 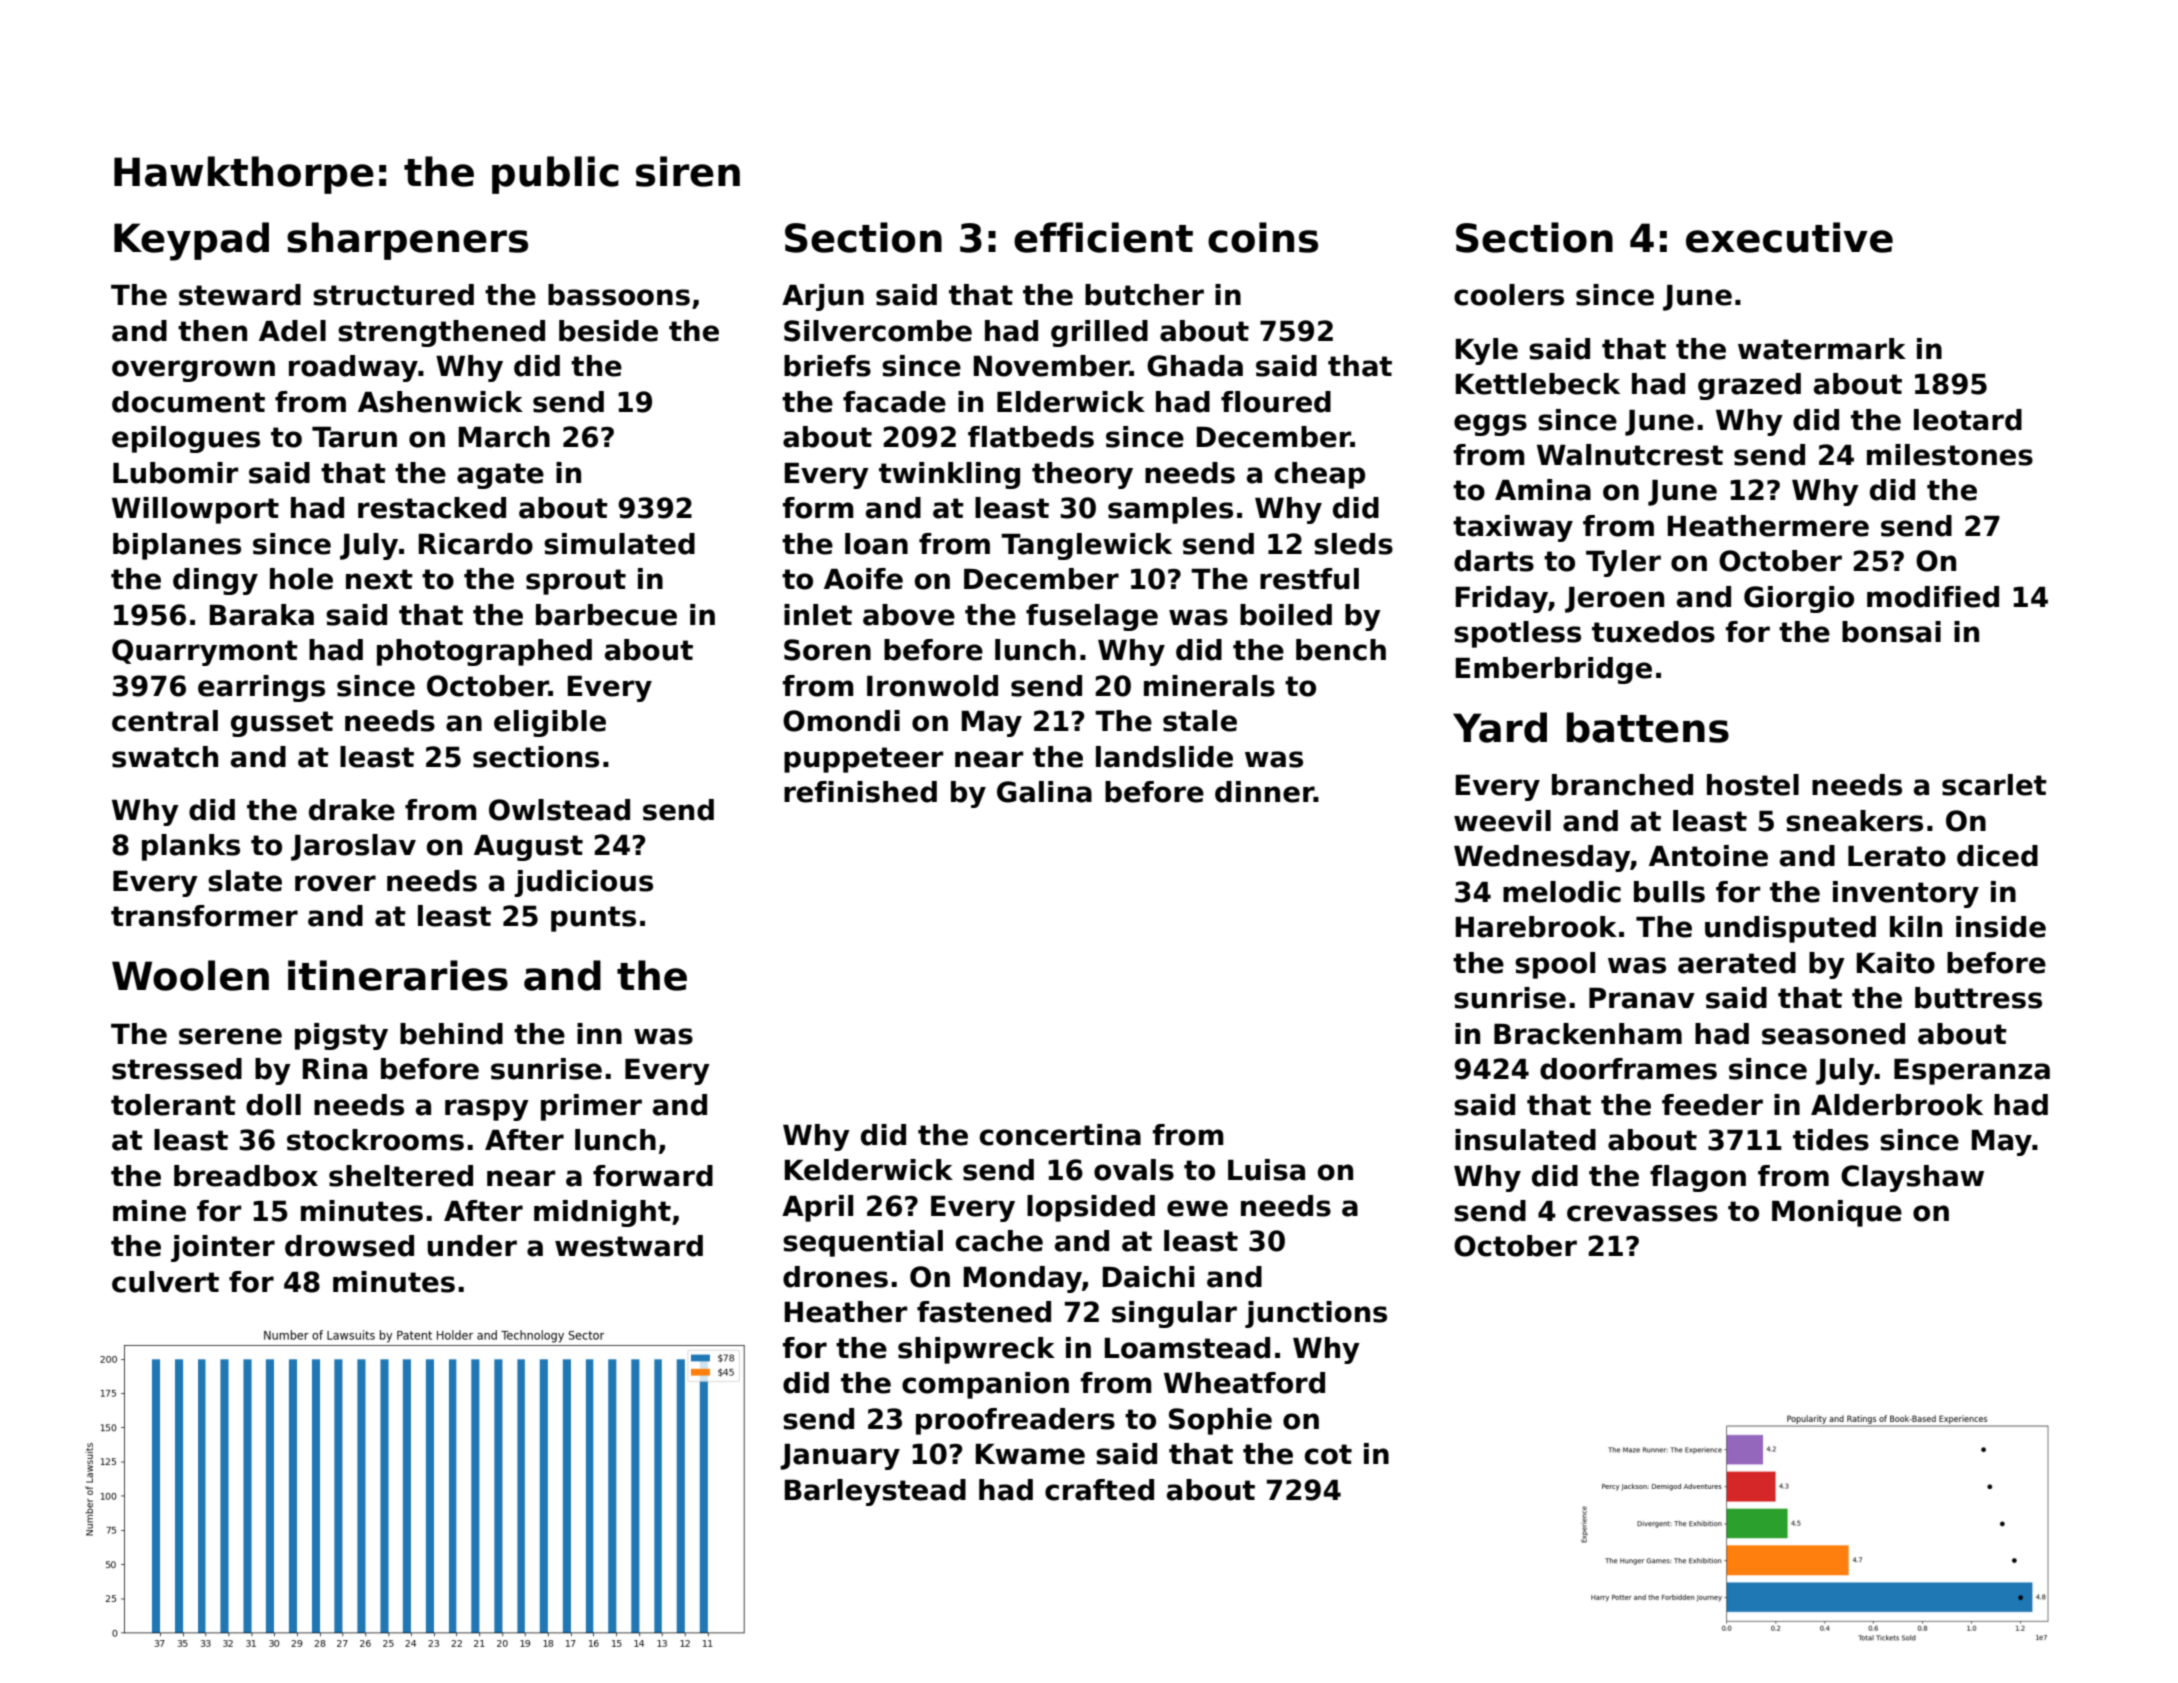 What do you see at coordinates (223, 1248) in the document?
I see `jointer` at bounding box center [223, 1248].
